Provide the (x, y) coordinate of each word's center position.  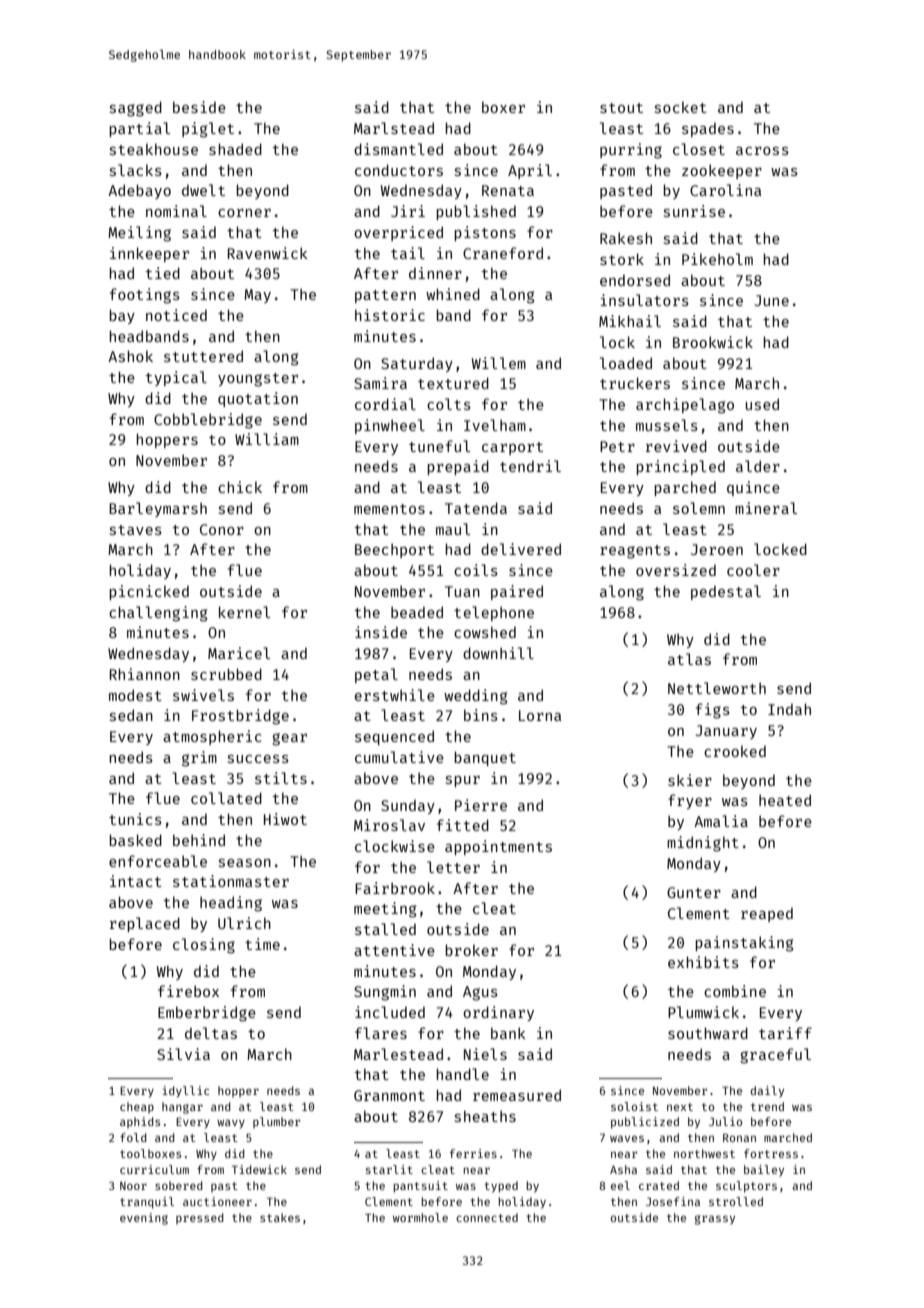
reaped (767, 914)
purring (631, 151)
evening (144, 1219)
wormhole (420, 1217)
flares (381, 1033)
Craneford (503, 253)
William (267, 439)
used (762, 404)
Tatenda (476, 508)
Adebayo (139, 191)
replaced (145, 924)
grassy (715, 1220)
